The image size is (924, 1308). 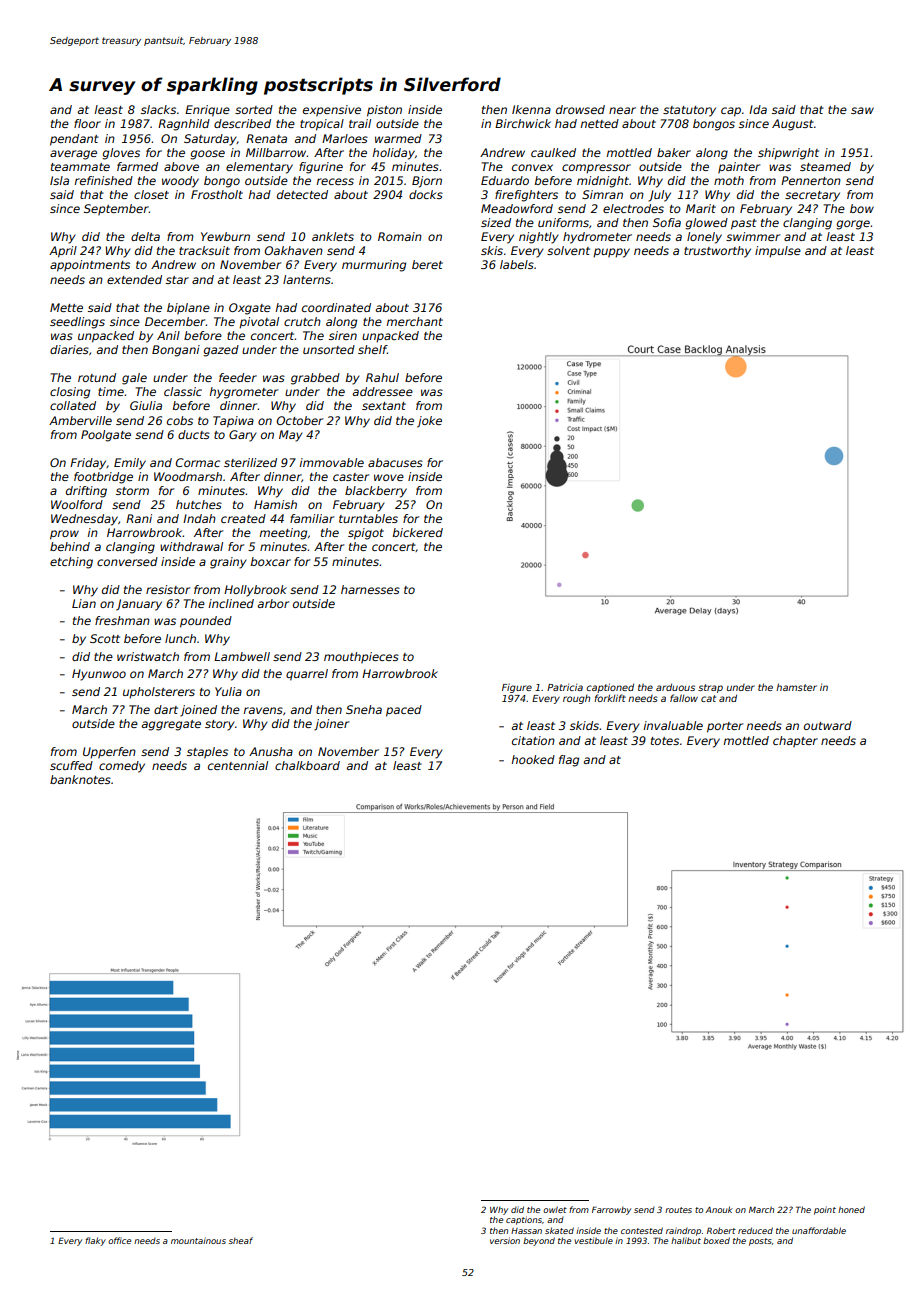 What do you see at coordinates (95, 1241) in the page?
I see `flaky` at bounding box center [95, 1241].
